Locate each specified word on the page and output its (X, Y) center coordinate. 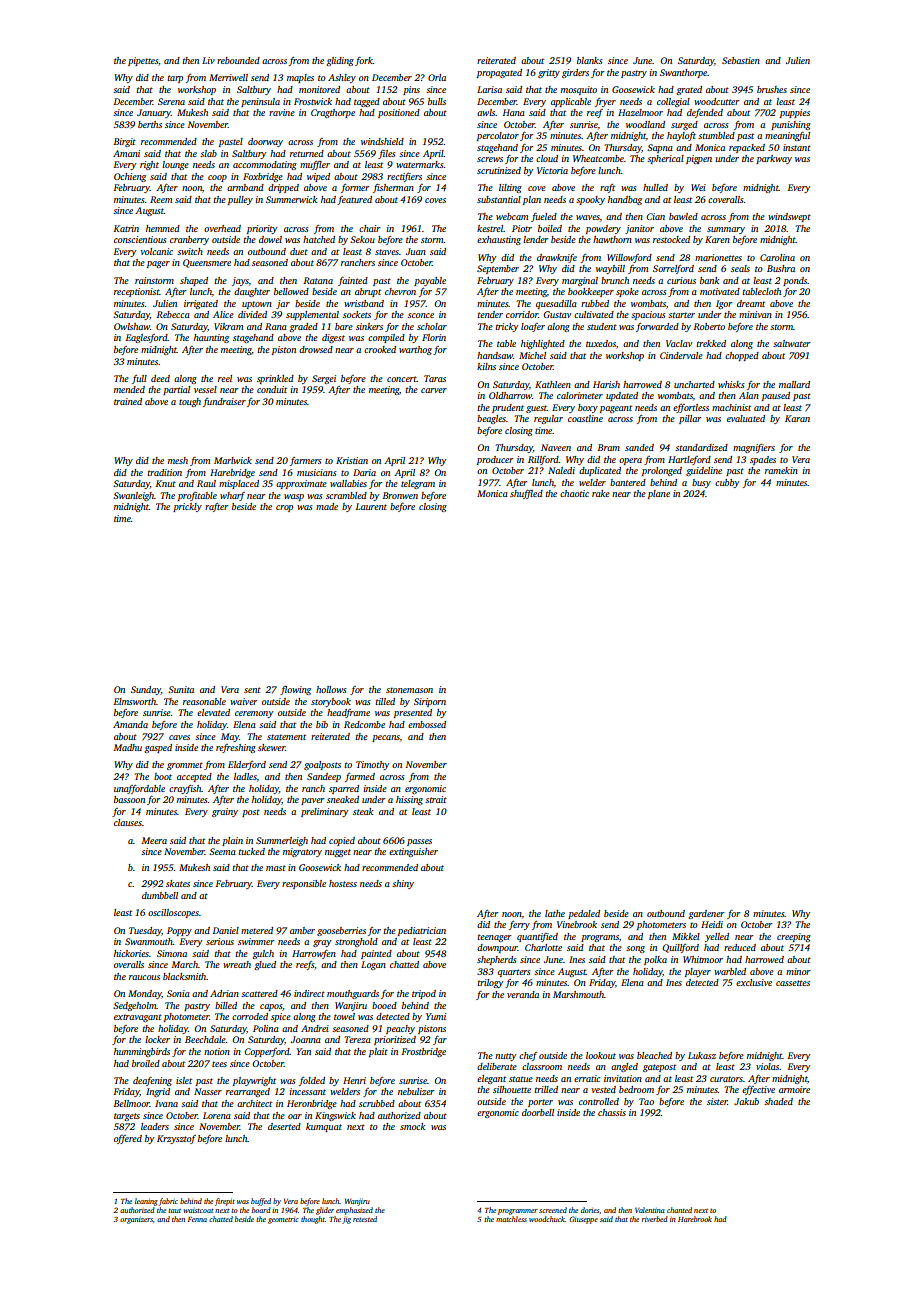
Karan (797, 418)
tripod (424, 994)
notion (217, 1051)
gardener (706, 914)
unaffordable (139, 789)
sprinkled (275, 379)
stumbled (716, 135)
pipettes (143, 61)
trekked (711, 343)
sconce (421, 315)
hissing (409, 800)
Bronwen (400, 495)
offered (128, 1139)
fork (364, 61)
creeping (794, 937)
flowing (295, 690)
